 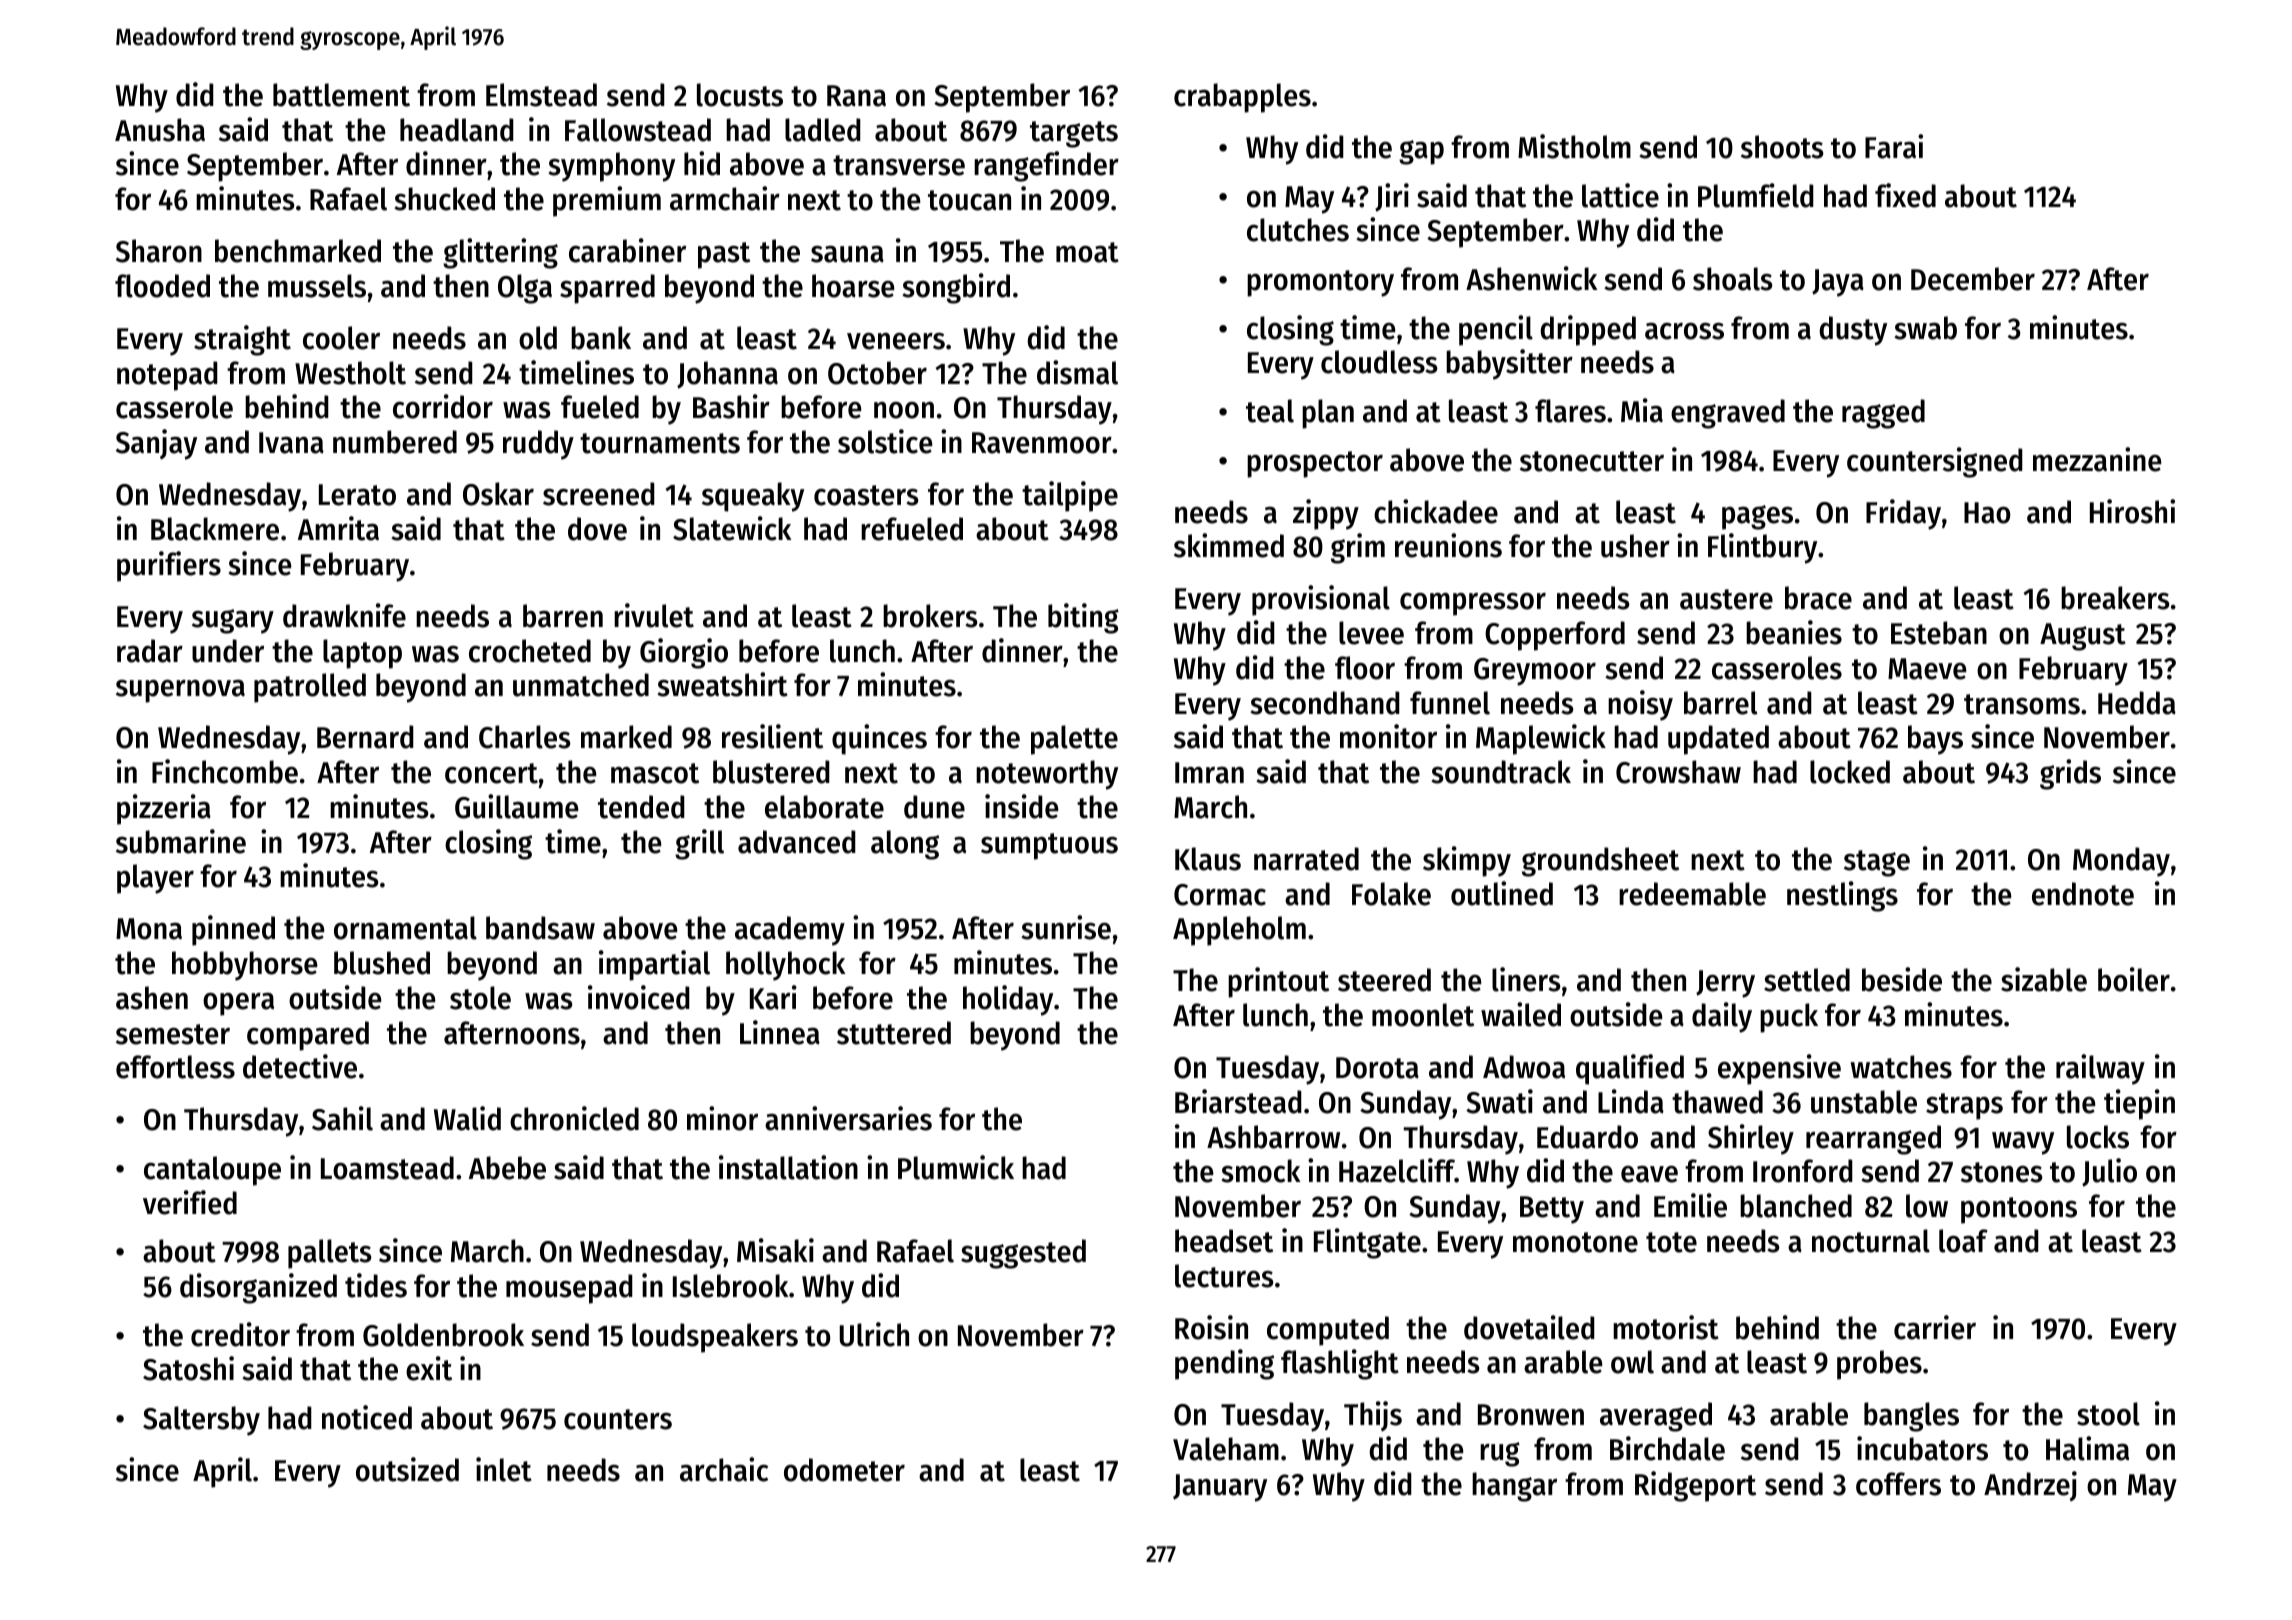 What do you see at coordinates (429, 1368) in the screenshot?
I see `exit` at bounding box center [429, 1368].
